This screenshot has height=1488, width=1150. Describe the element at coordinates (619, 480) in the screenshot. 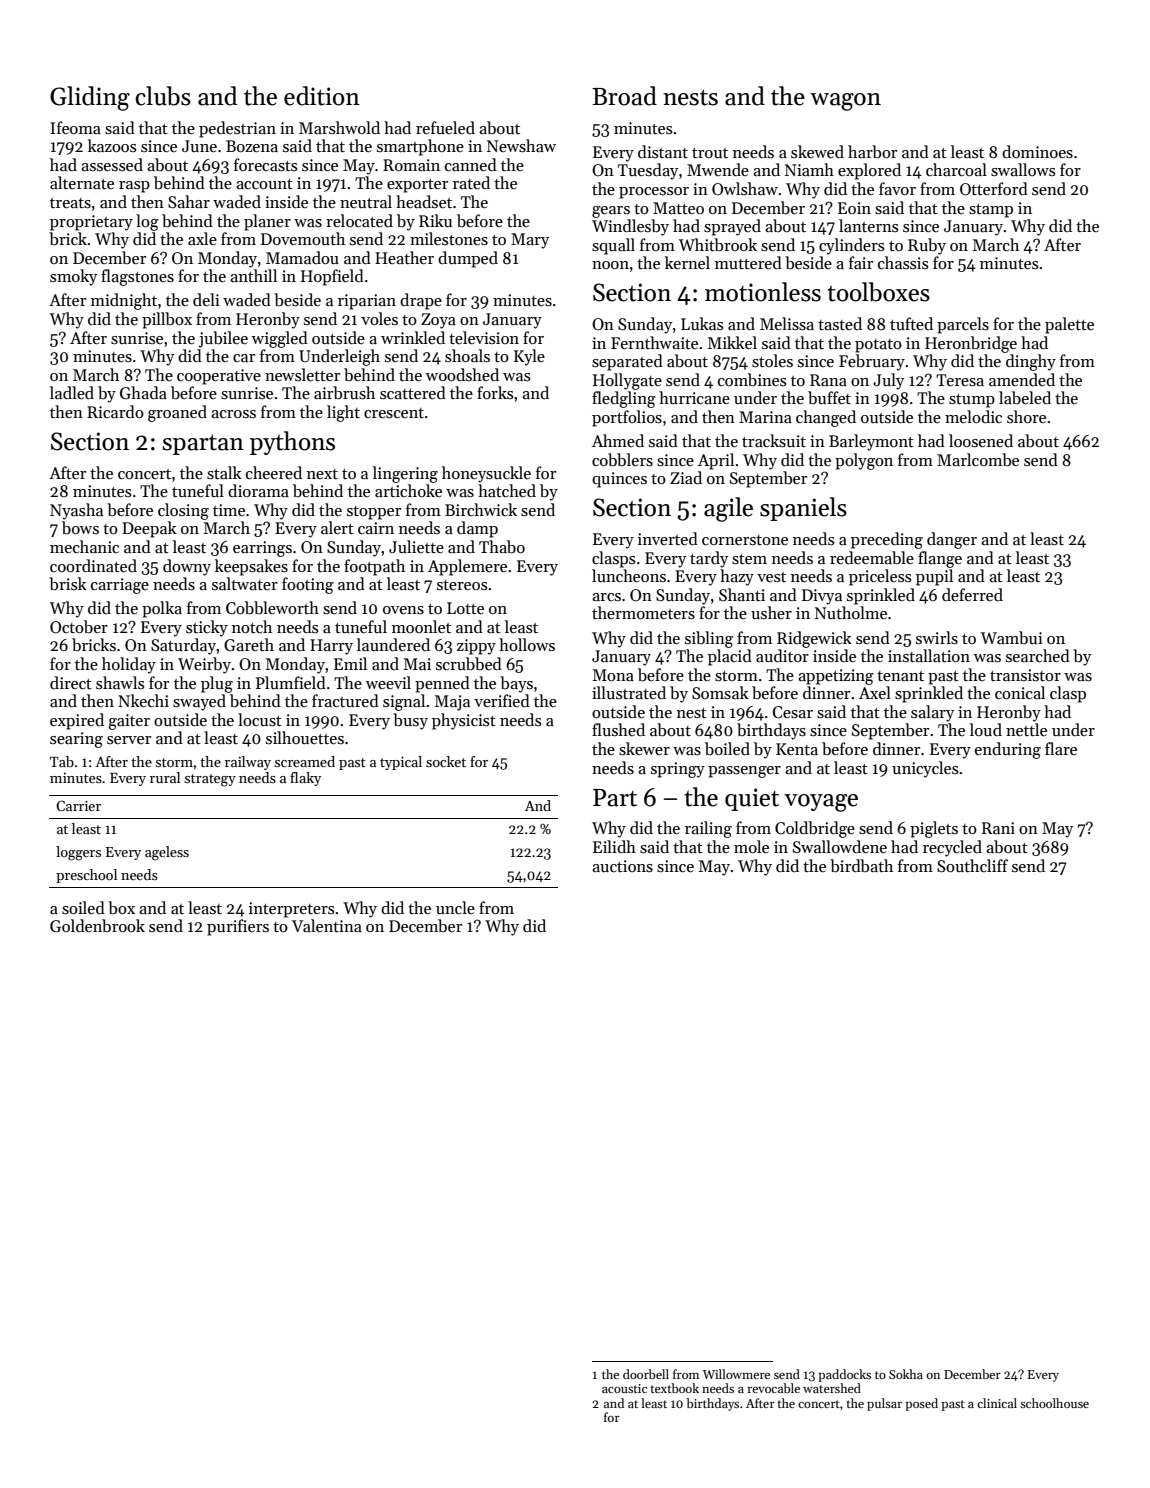

I see `quinces` at that location.
